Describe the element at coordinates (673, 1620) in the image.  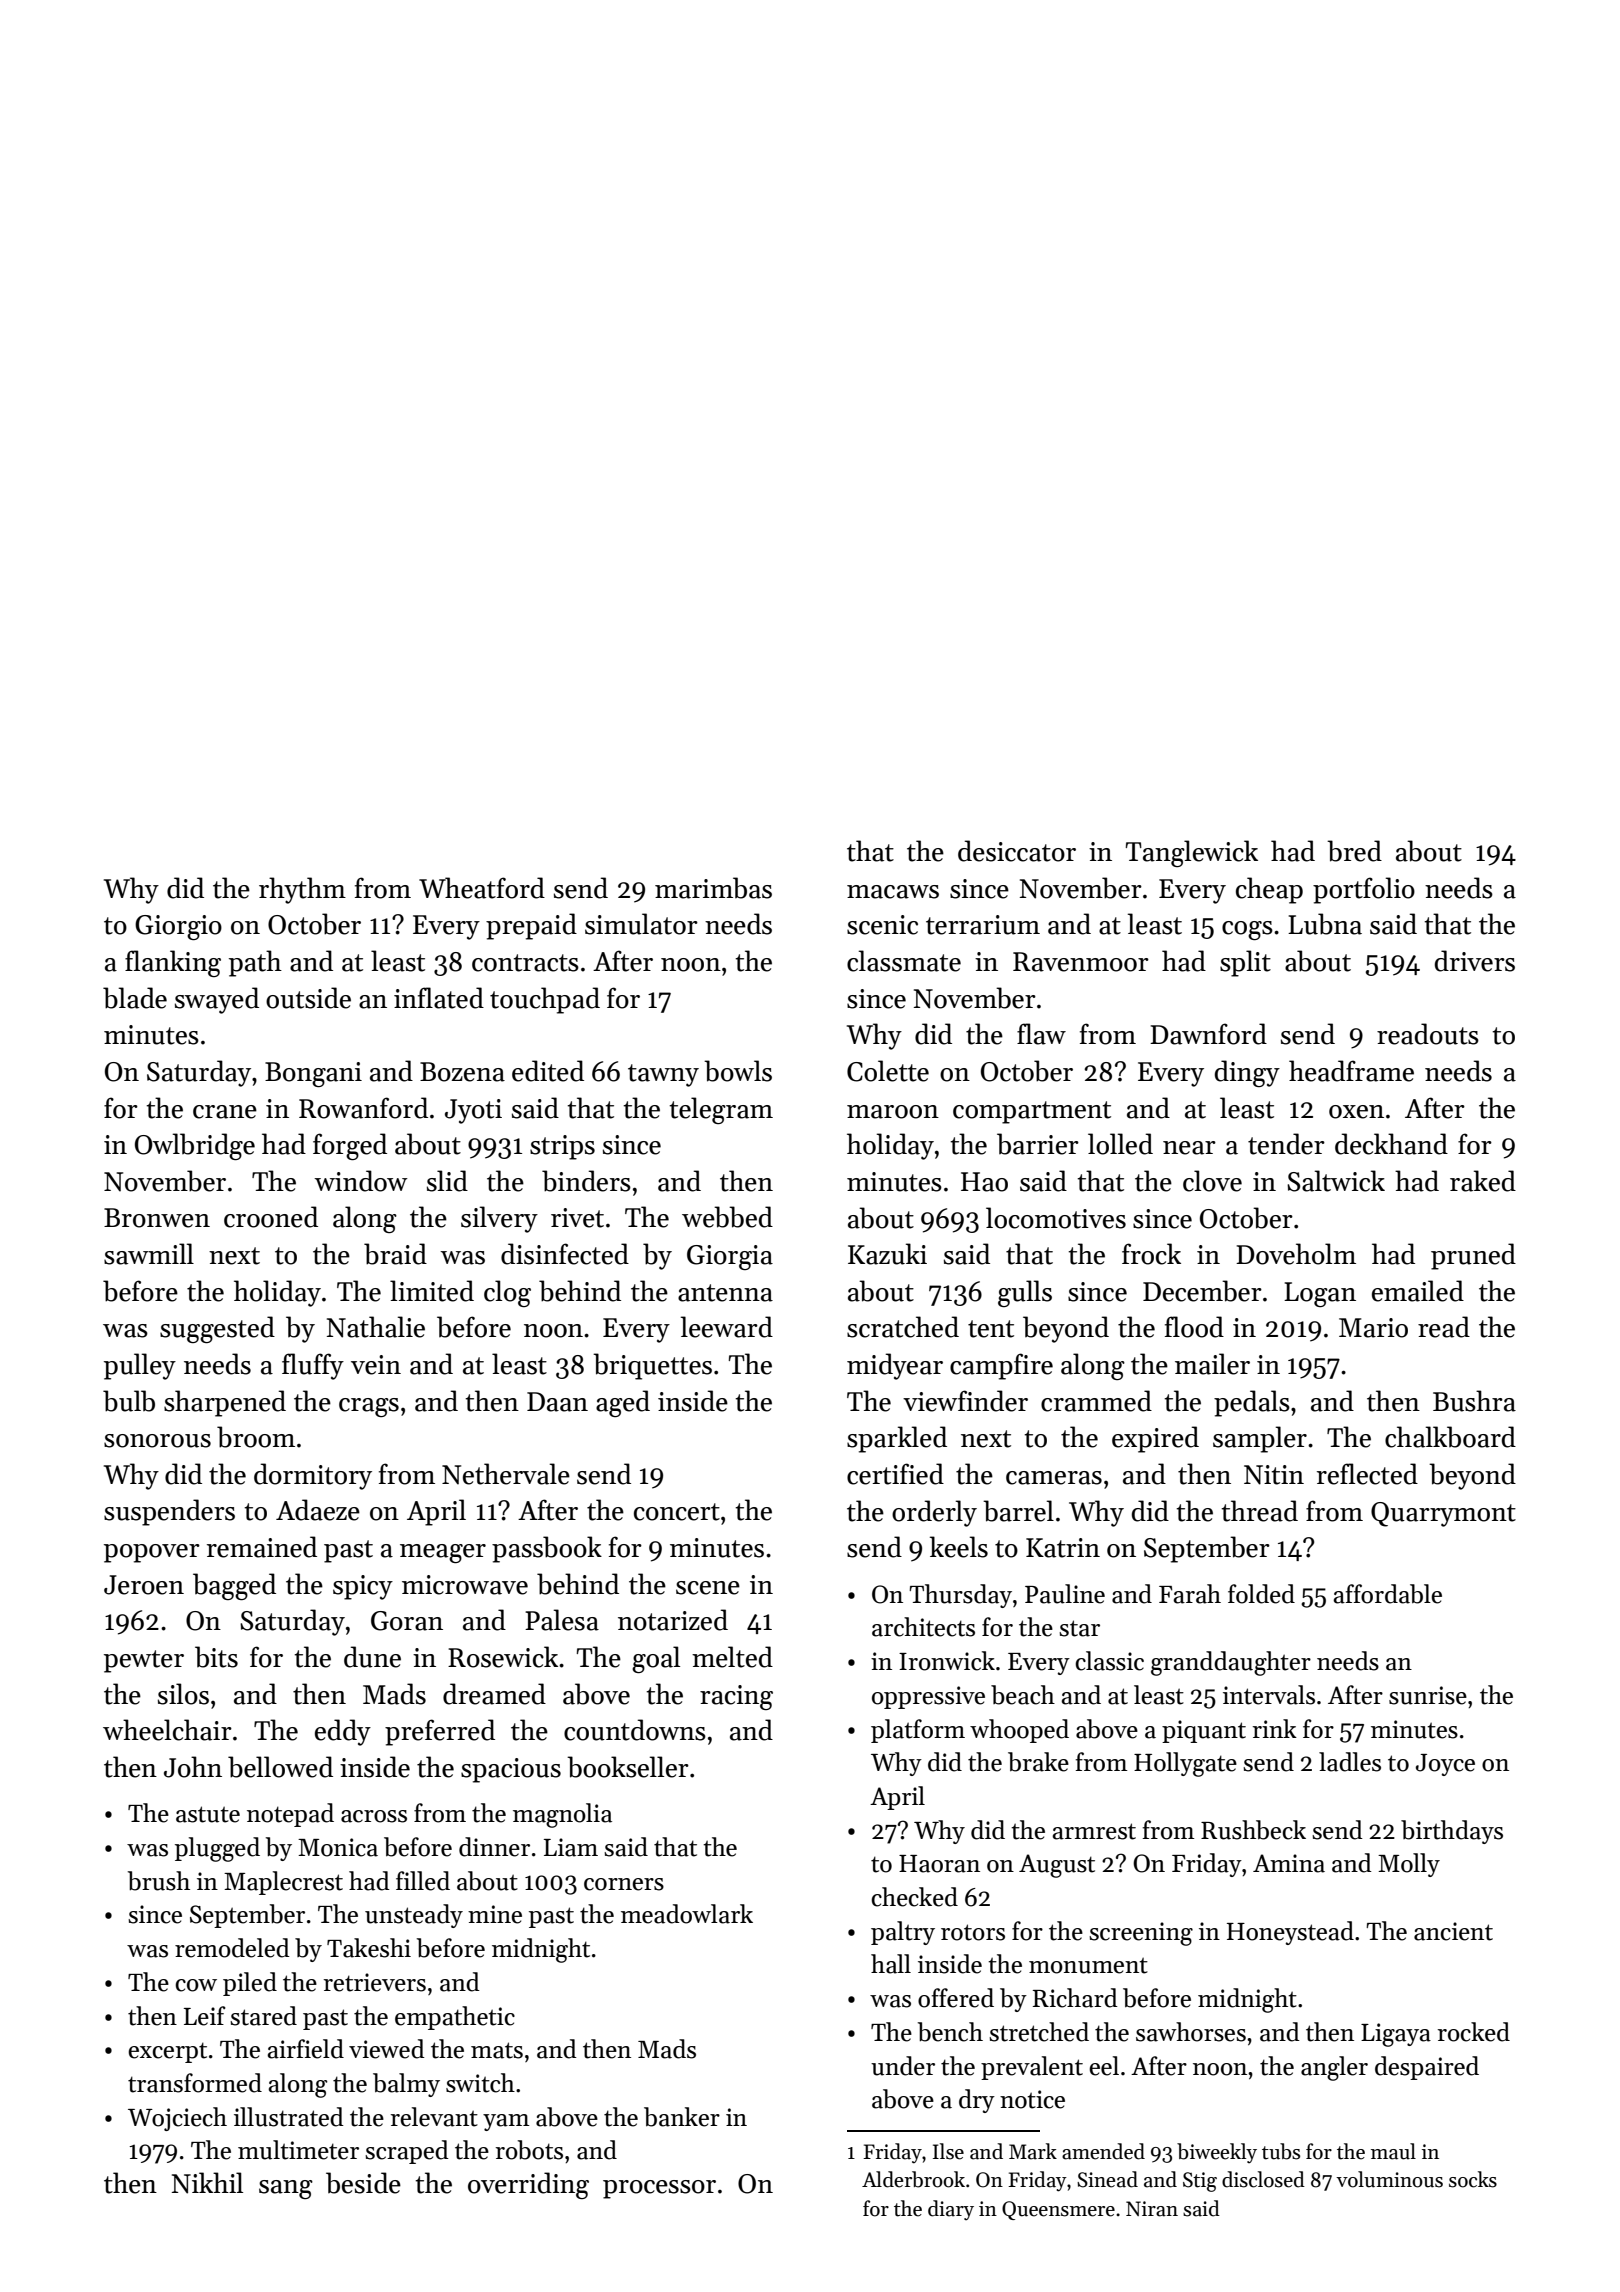
I see `notarized` at that location.
